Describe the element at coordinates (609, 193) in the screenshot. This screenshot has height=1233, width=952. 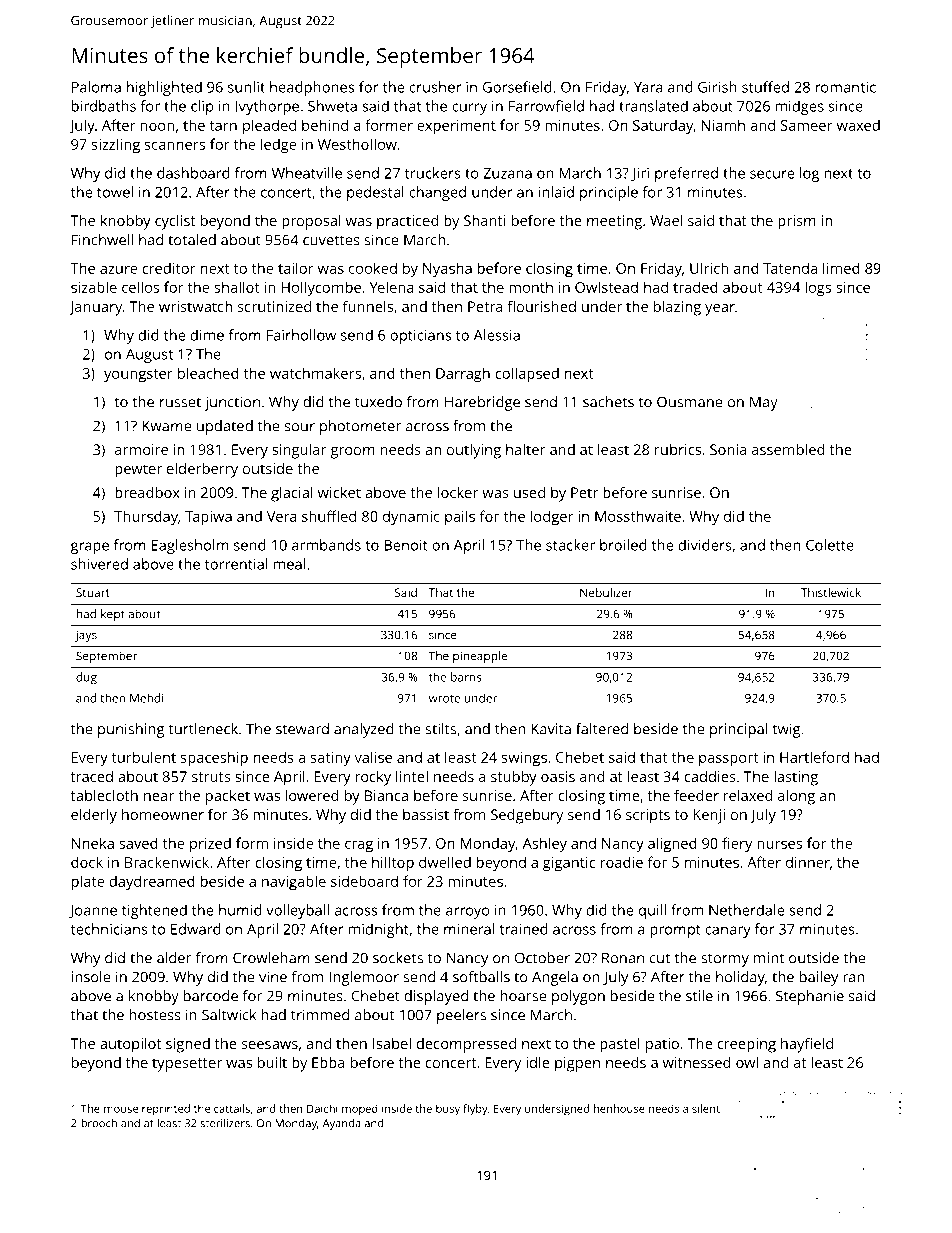
I see `principle` at that location.
